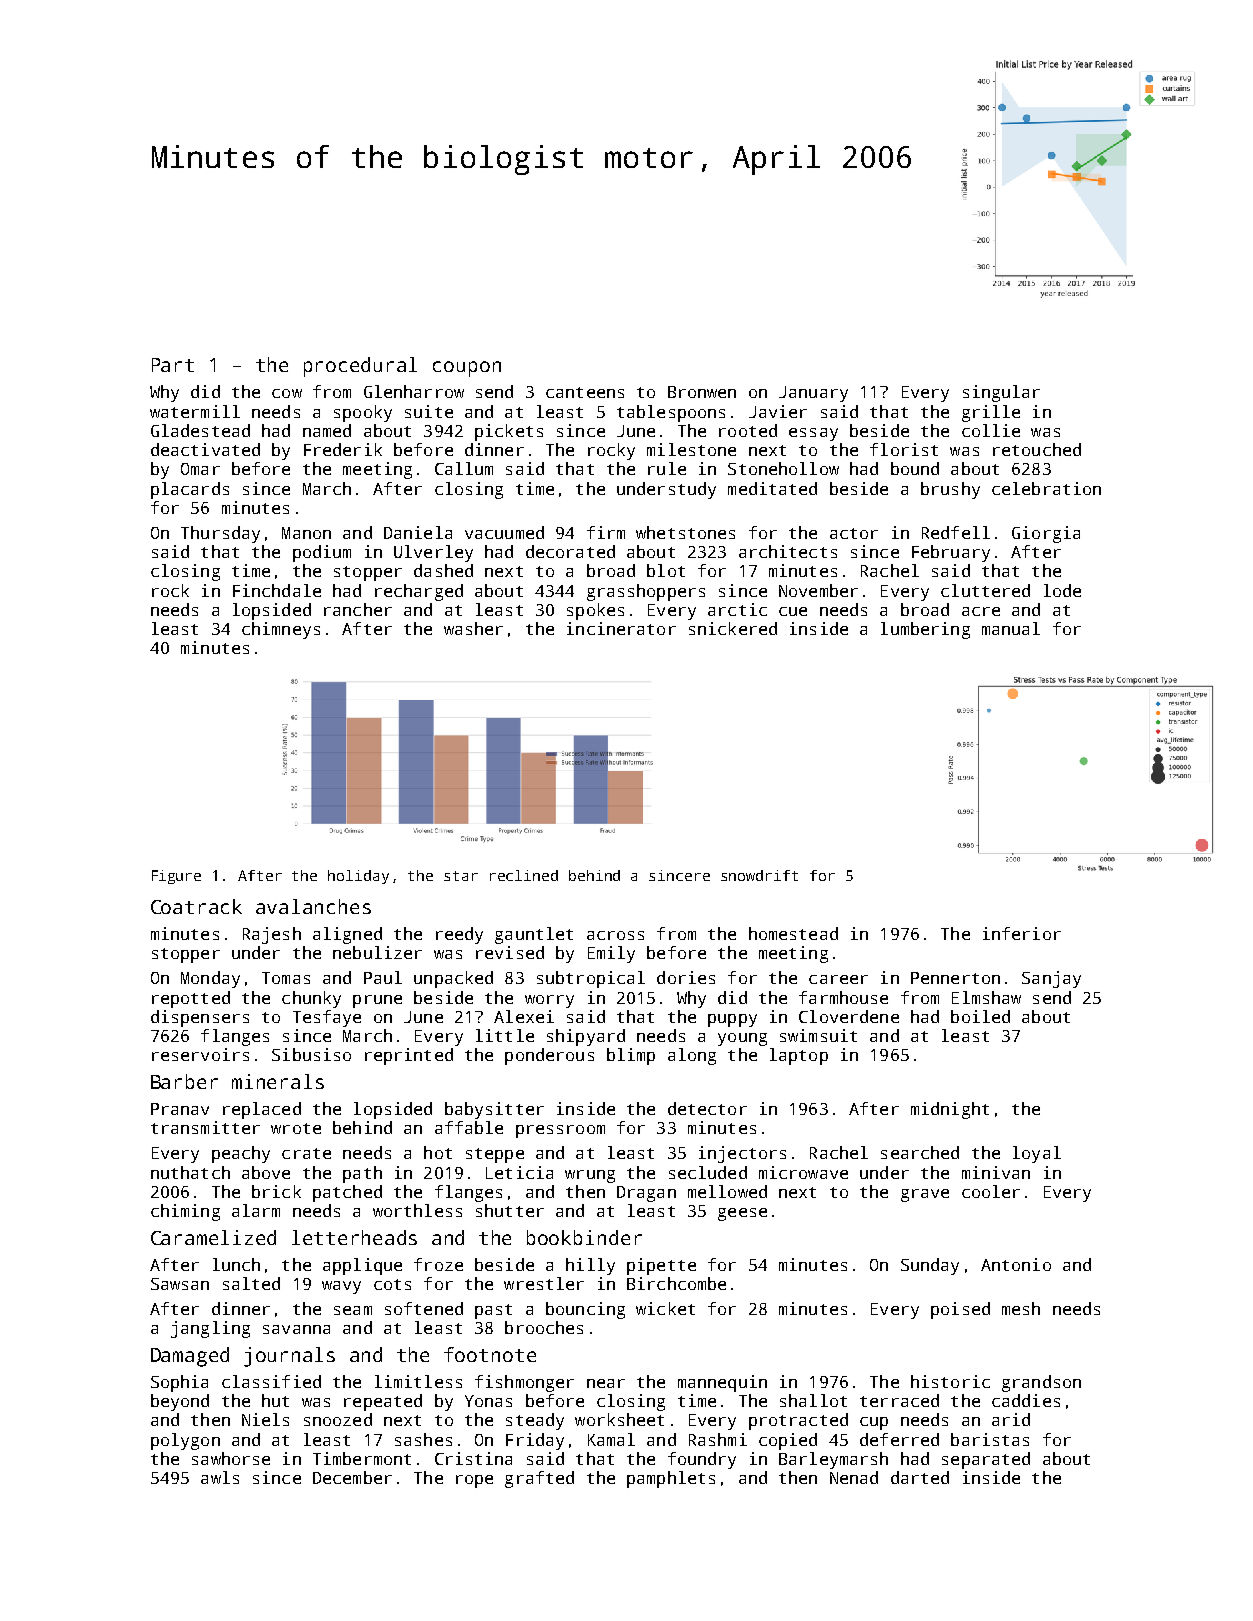 Image resolution: width=1253 pixels, height=1621 pixels. I want to click on lumbering, so click(925, 630).
